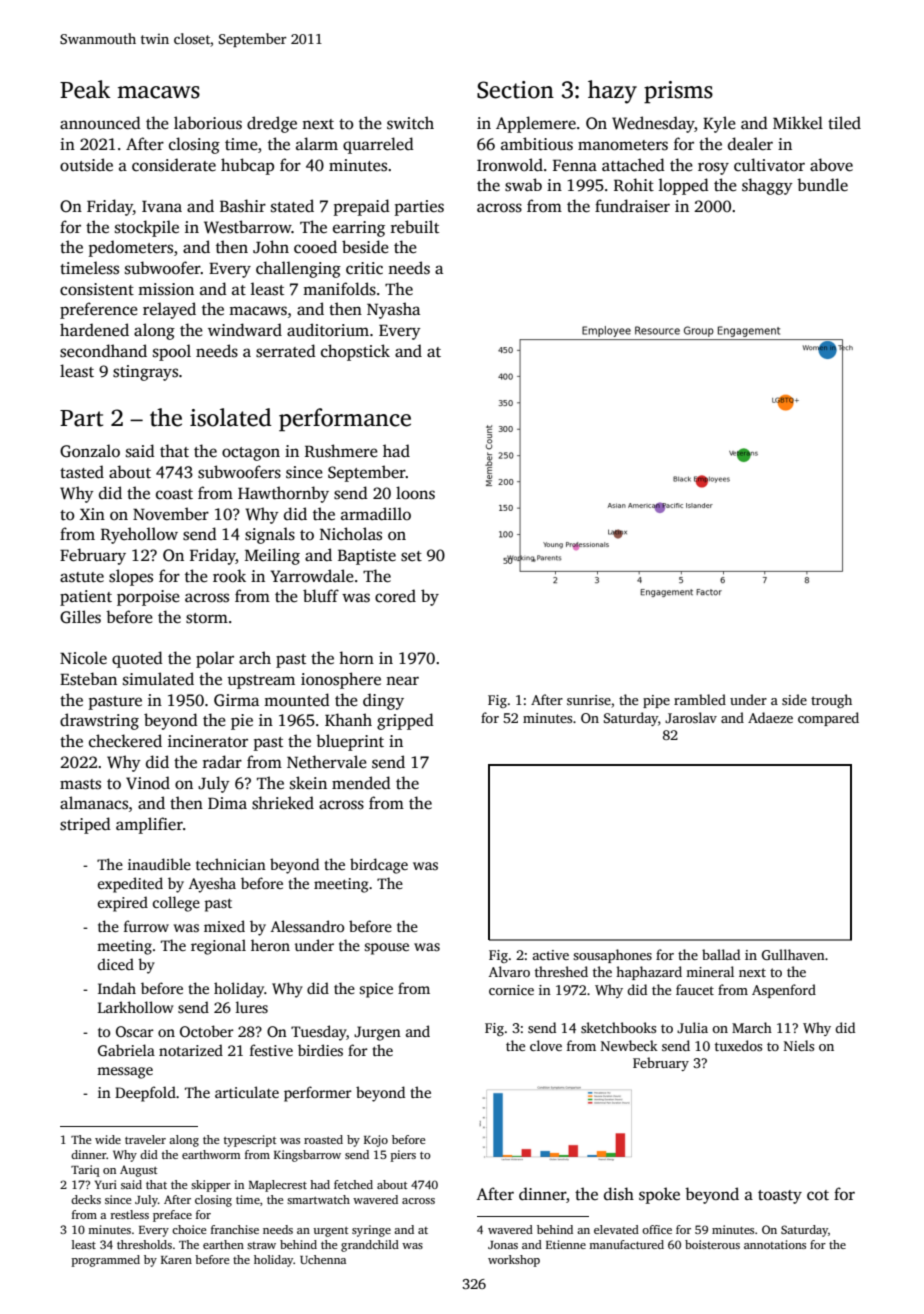 This screenshot has height=1314, width=924. What do you see at coordinates (85, 89) in the screenshot?
I see `Peak` at bounding box center [85, 89].
